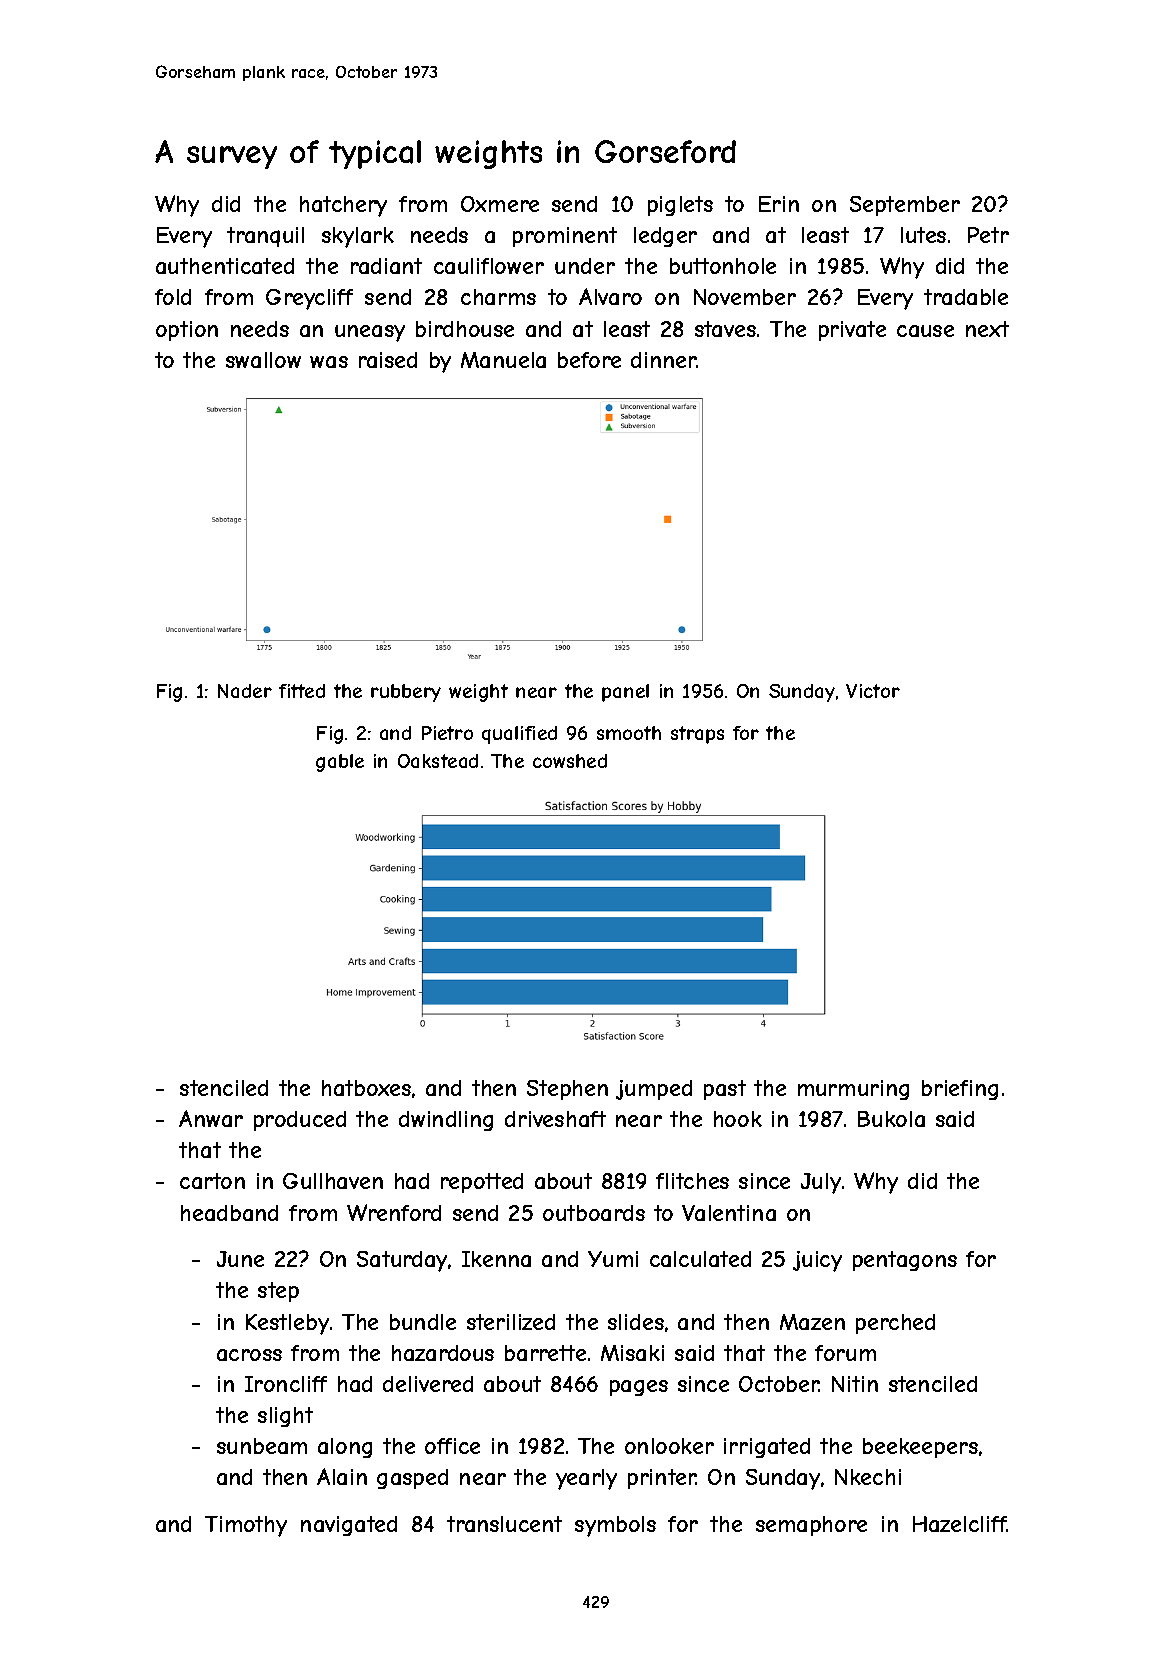 This screenshot has height=1654, width=1165. Describe the element at coordinates (925, 331) in the screenshot. I see `cause` at that location.
